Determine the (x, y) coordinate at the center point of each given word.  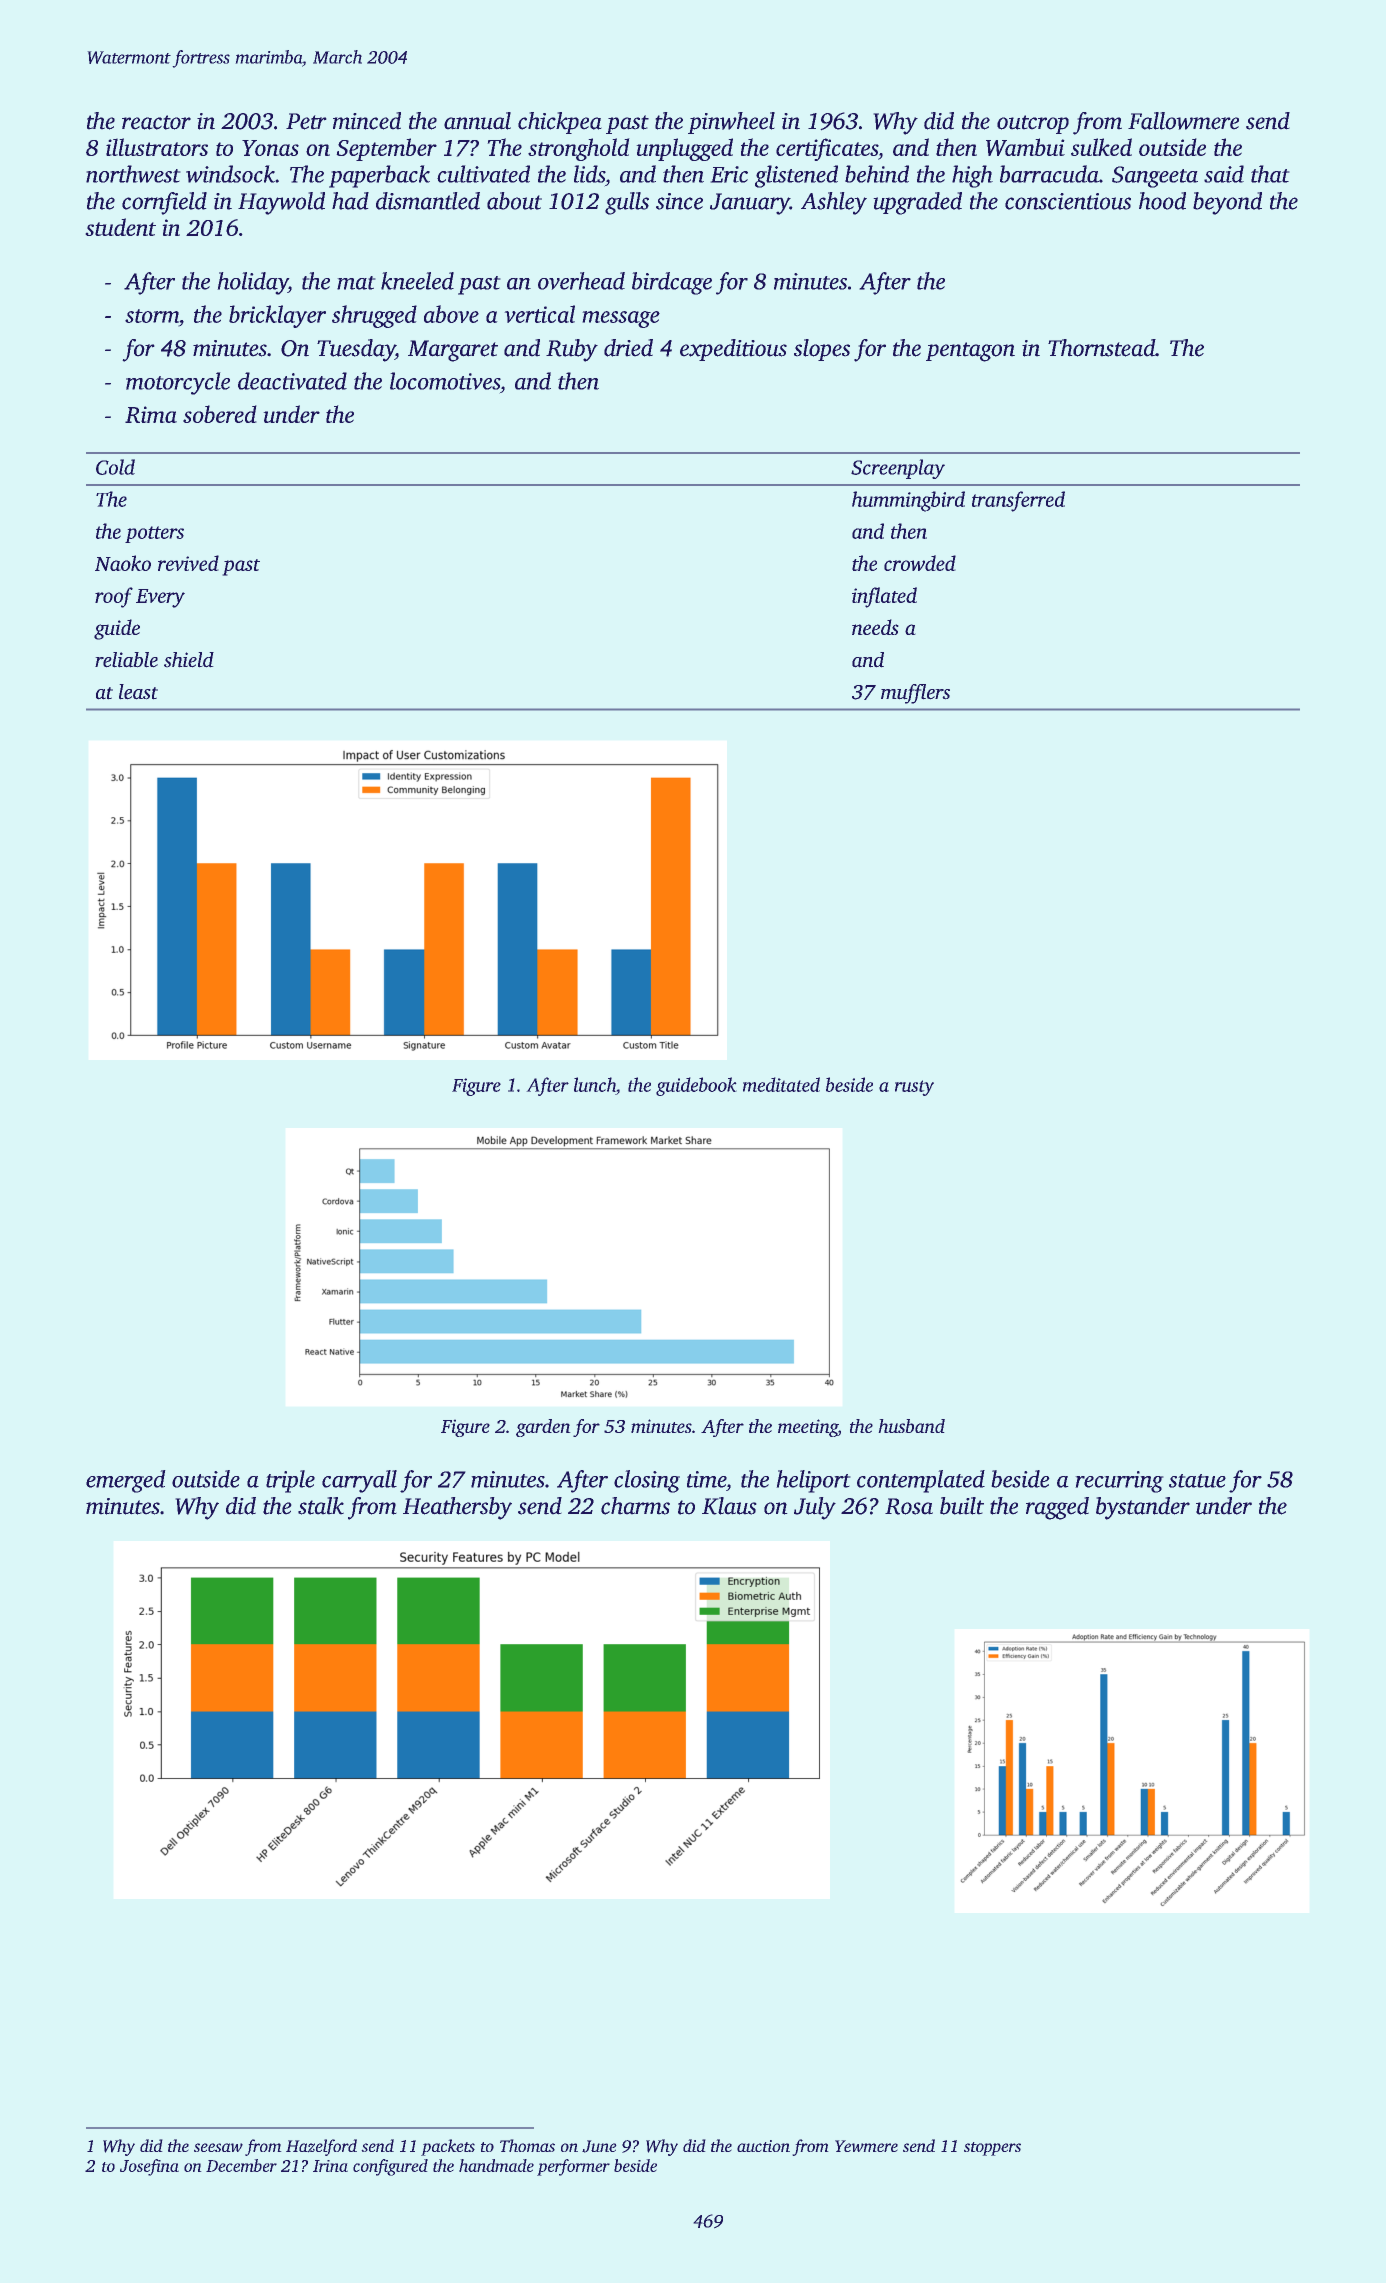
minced (367, 121)
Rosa (909, 1506)
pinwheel (731, 123)
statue (1197, 1481)
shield (189, 659)
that (1270, 174)
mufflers (915, 694)
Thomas (527, 2145)
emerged (125, 1481)
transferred (1018, 501)
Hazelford (321, 2147)
